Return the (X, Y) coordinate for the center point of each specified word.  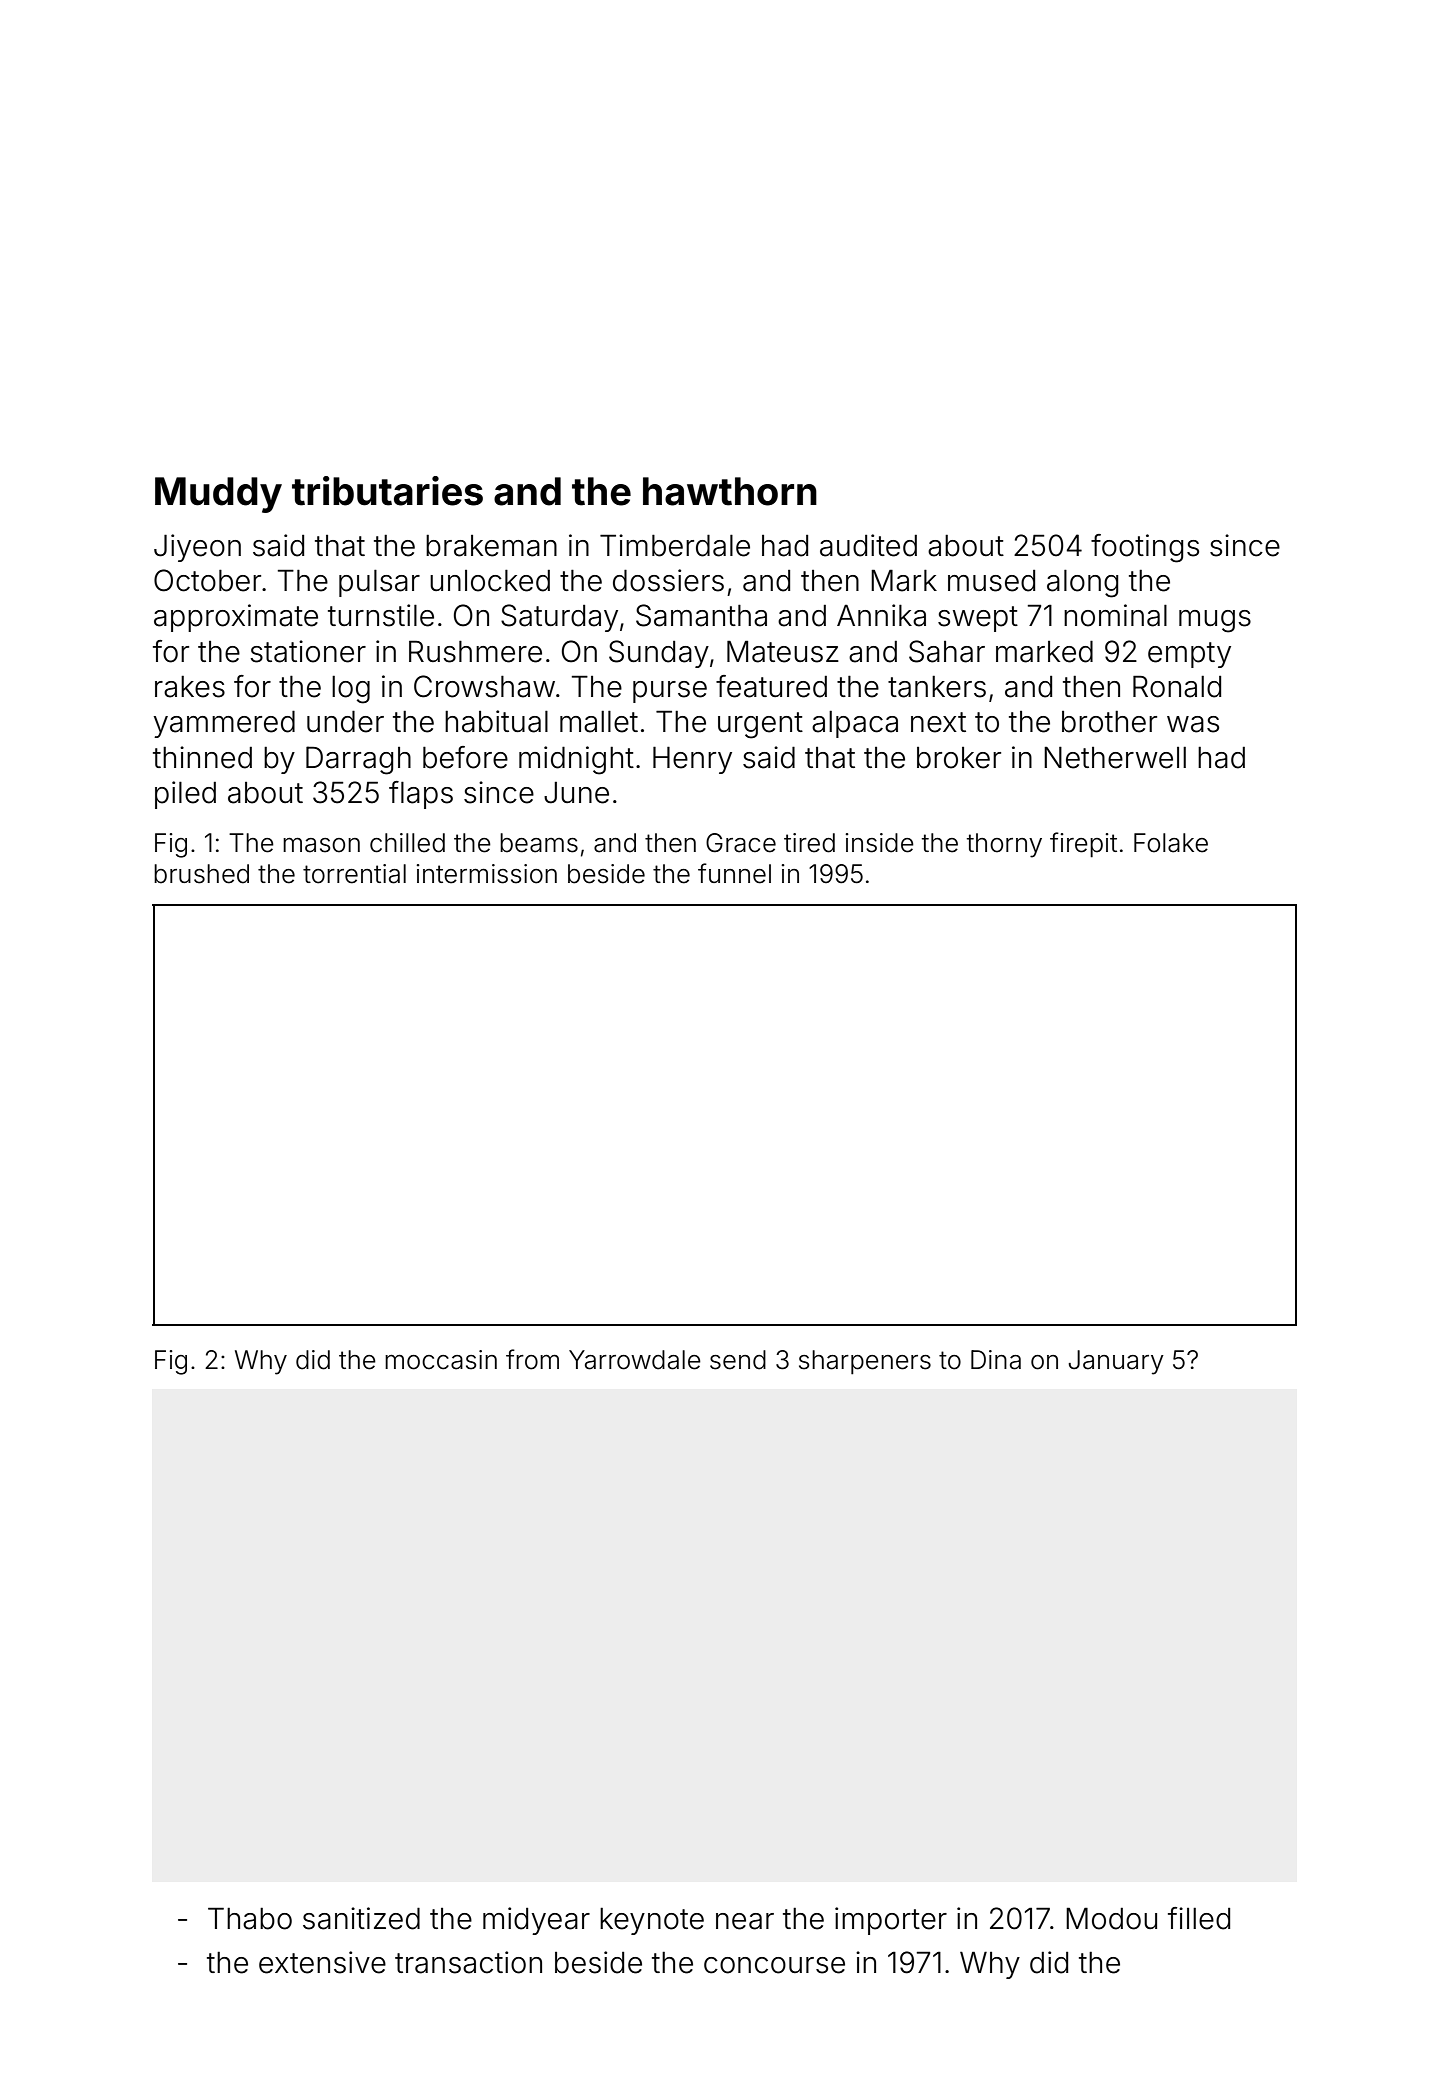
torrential (354, 874)
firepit (1083, 845)
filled (1199, 1918)
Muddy (218, 495)
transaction (468, 1962)
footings (1145, 548)
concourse (774, 1965)
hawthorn (730, 491)
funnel (734, 873)
